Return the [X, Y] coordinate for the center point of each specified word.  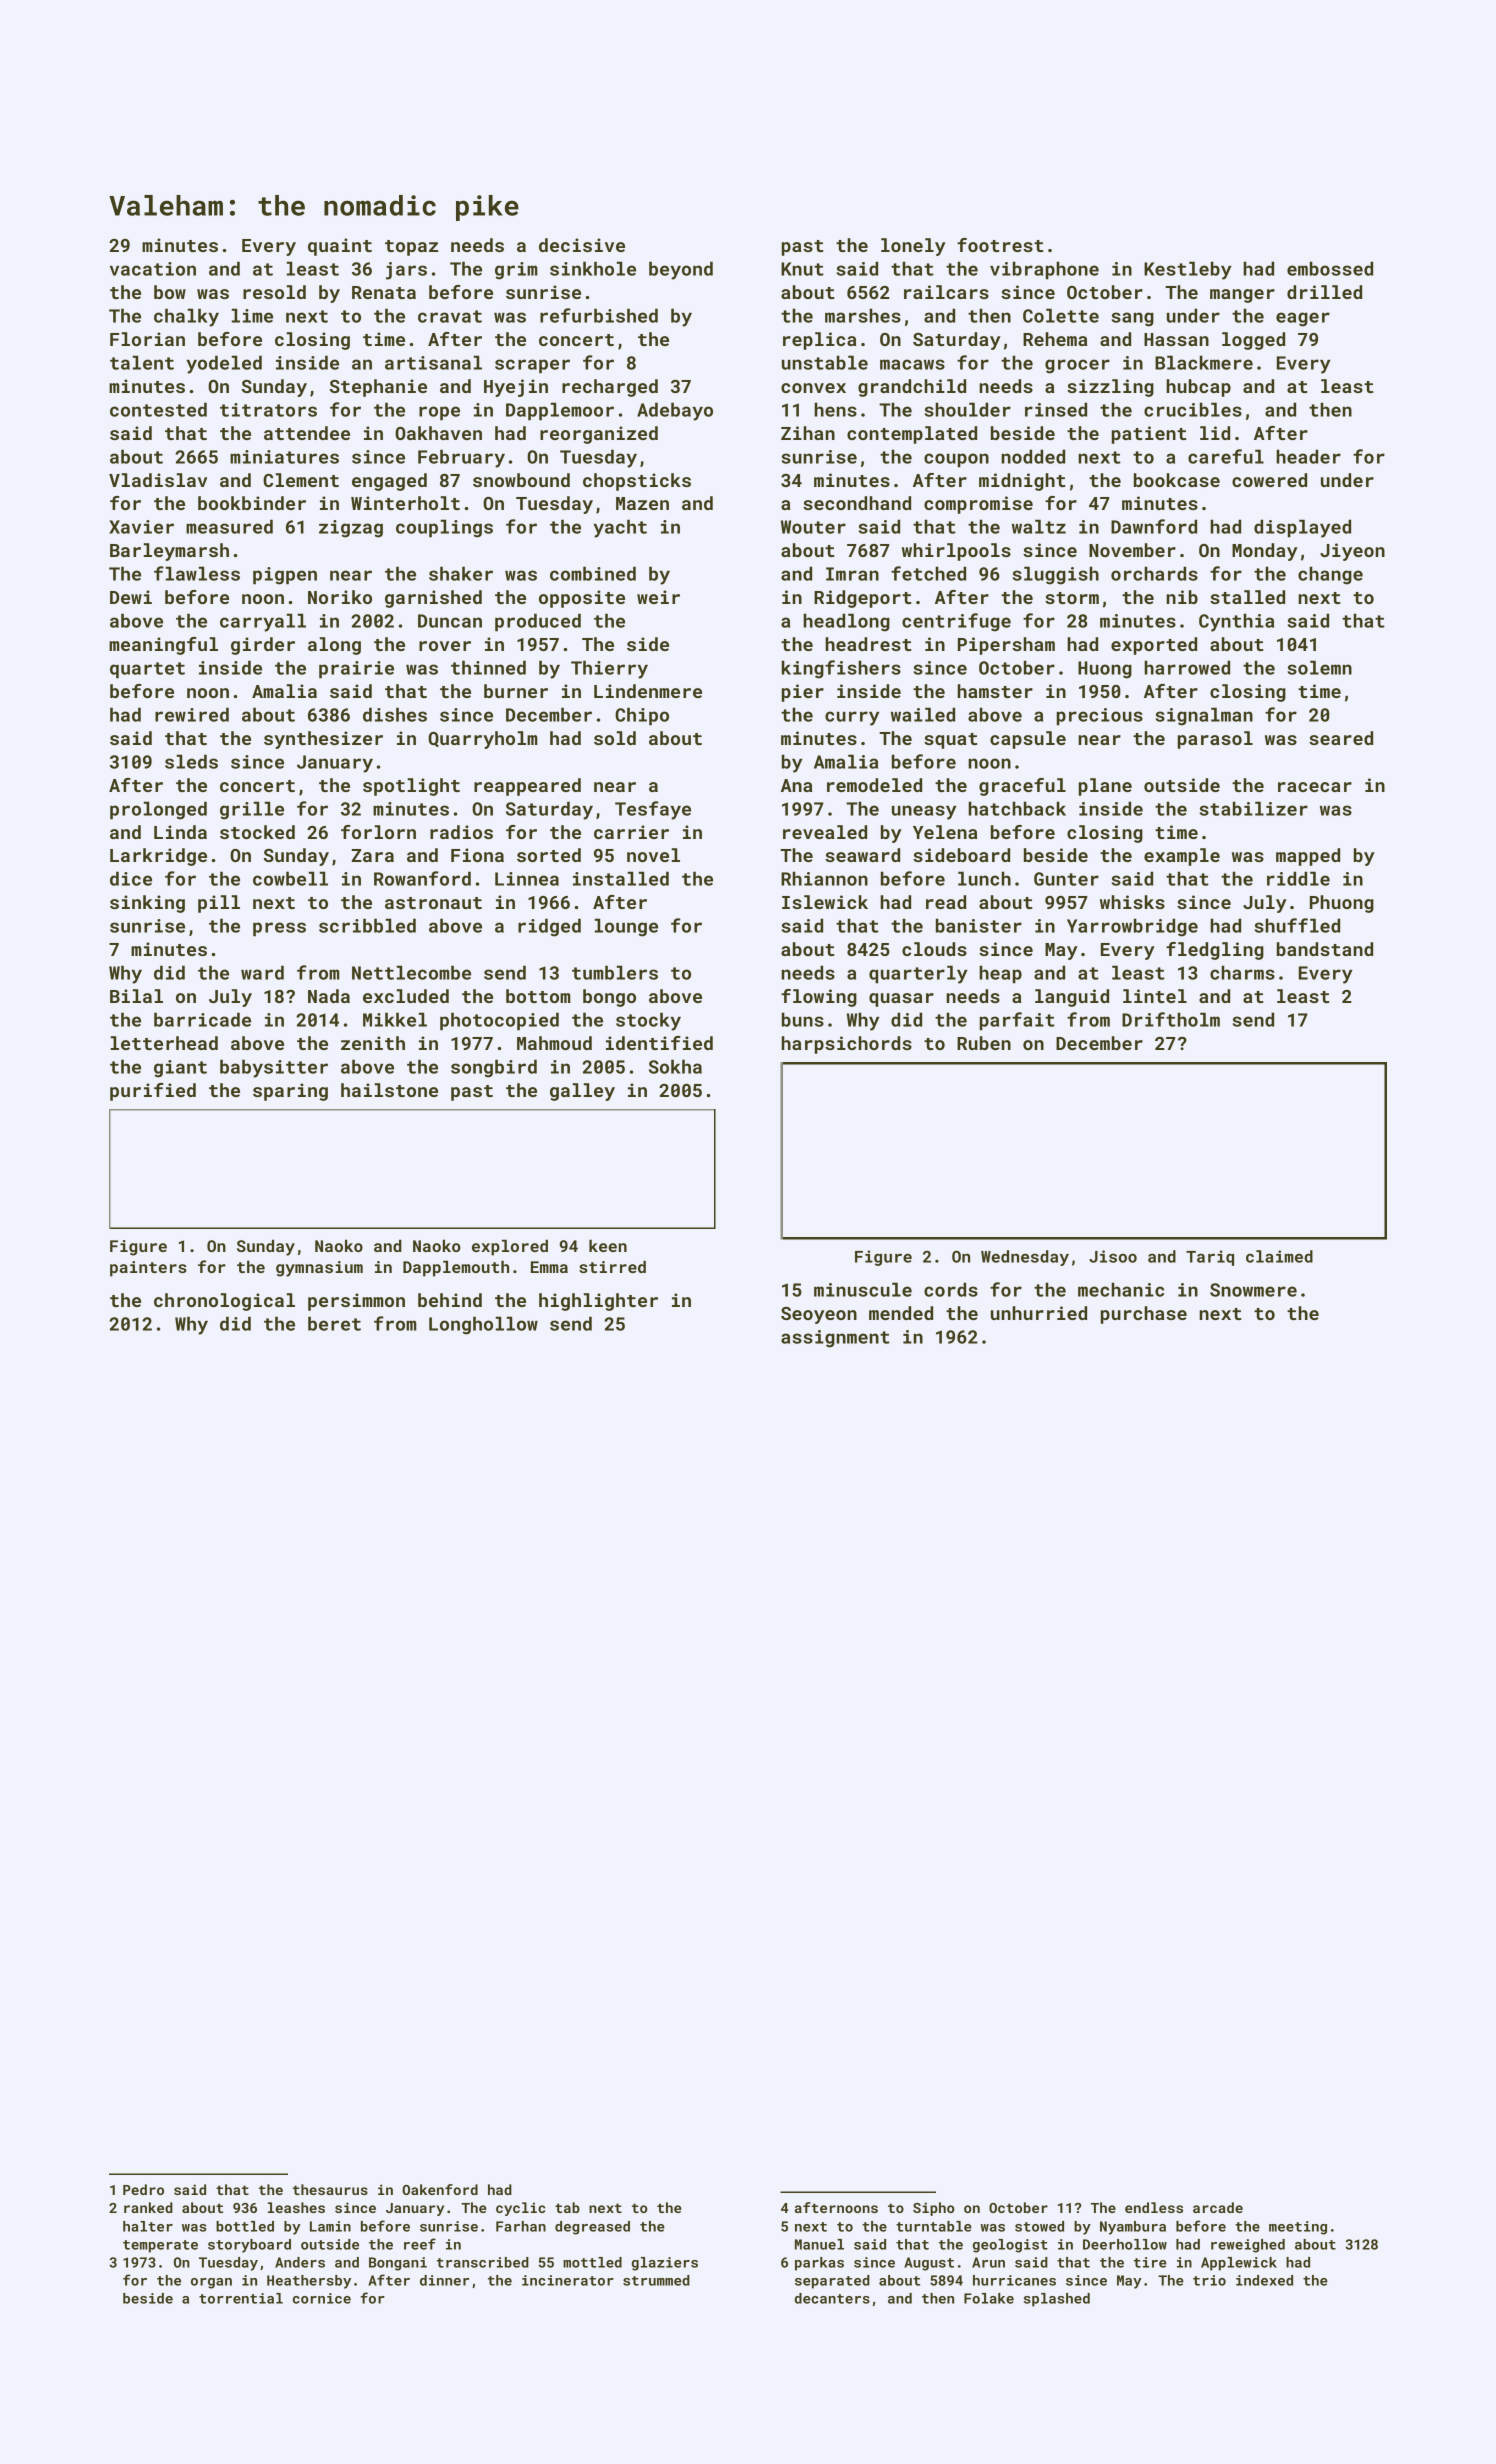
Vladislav [158, 480]
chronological [224, 1302]
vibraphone [1044, 270]
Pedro [143, 2189]
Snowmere [1253, 1290]
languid [1072, 998]
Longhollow [483, 1325]
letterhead [164, 1043]
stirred [612, 1267]
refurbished [599, 315]
